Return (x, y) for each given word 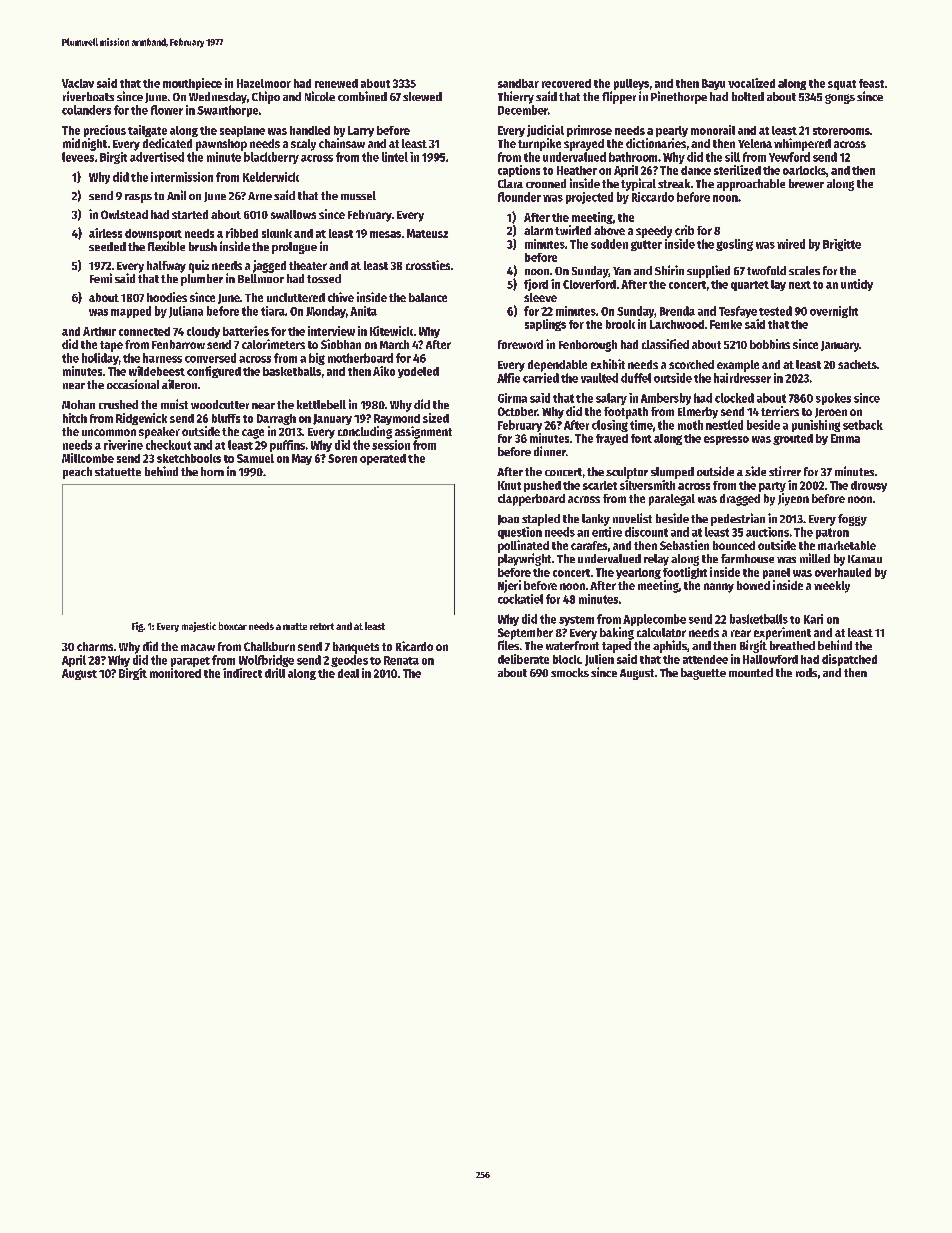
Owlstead (124, 214)
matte (295, 626)
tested (775, 311)
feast (871, 83)
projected (589, 198)
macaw (198, 647)
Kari (813, 619)
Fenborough (588, 346)
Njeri (509, 586)
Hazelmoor (264, 83)
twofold (766, 270)
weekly (832, 587)
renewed (336, 83)
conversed (210, 358)
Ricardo (414, 646)
